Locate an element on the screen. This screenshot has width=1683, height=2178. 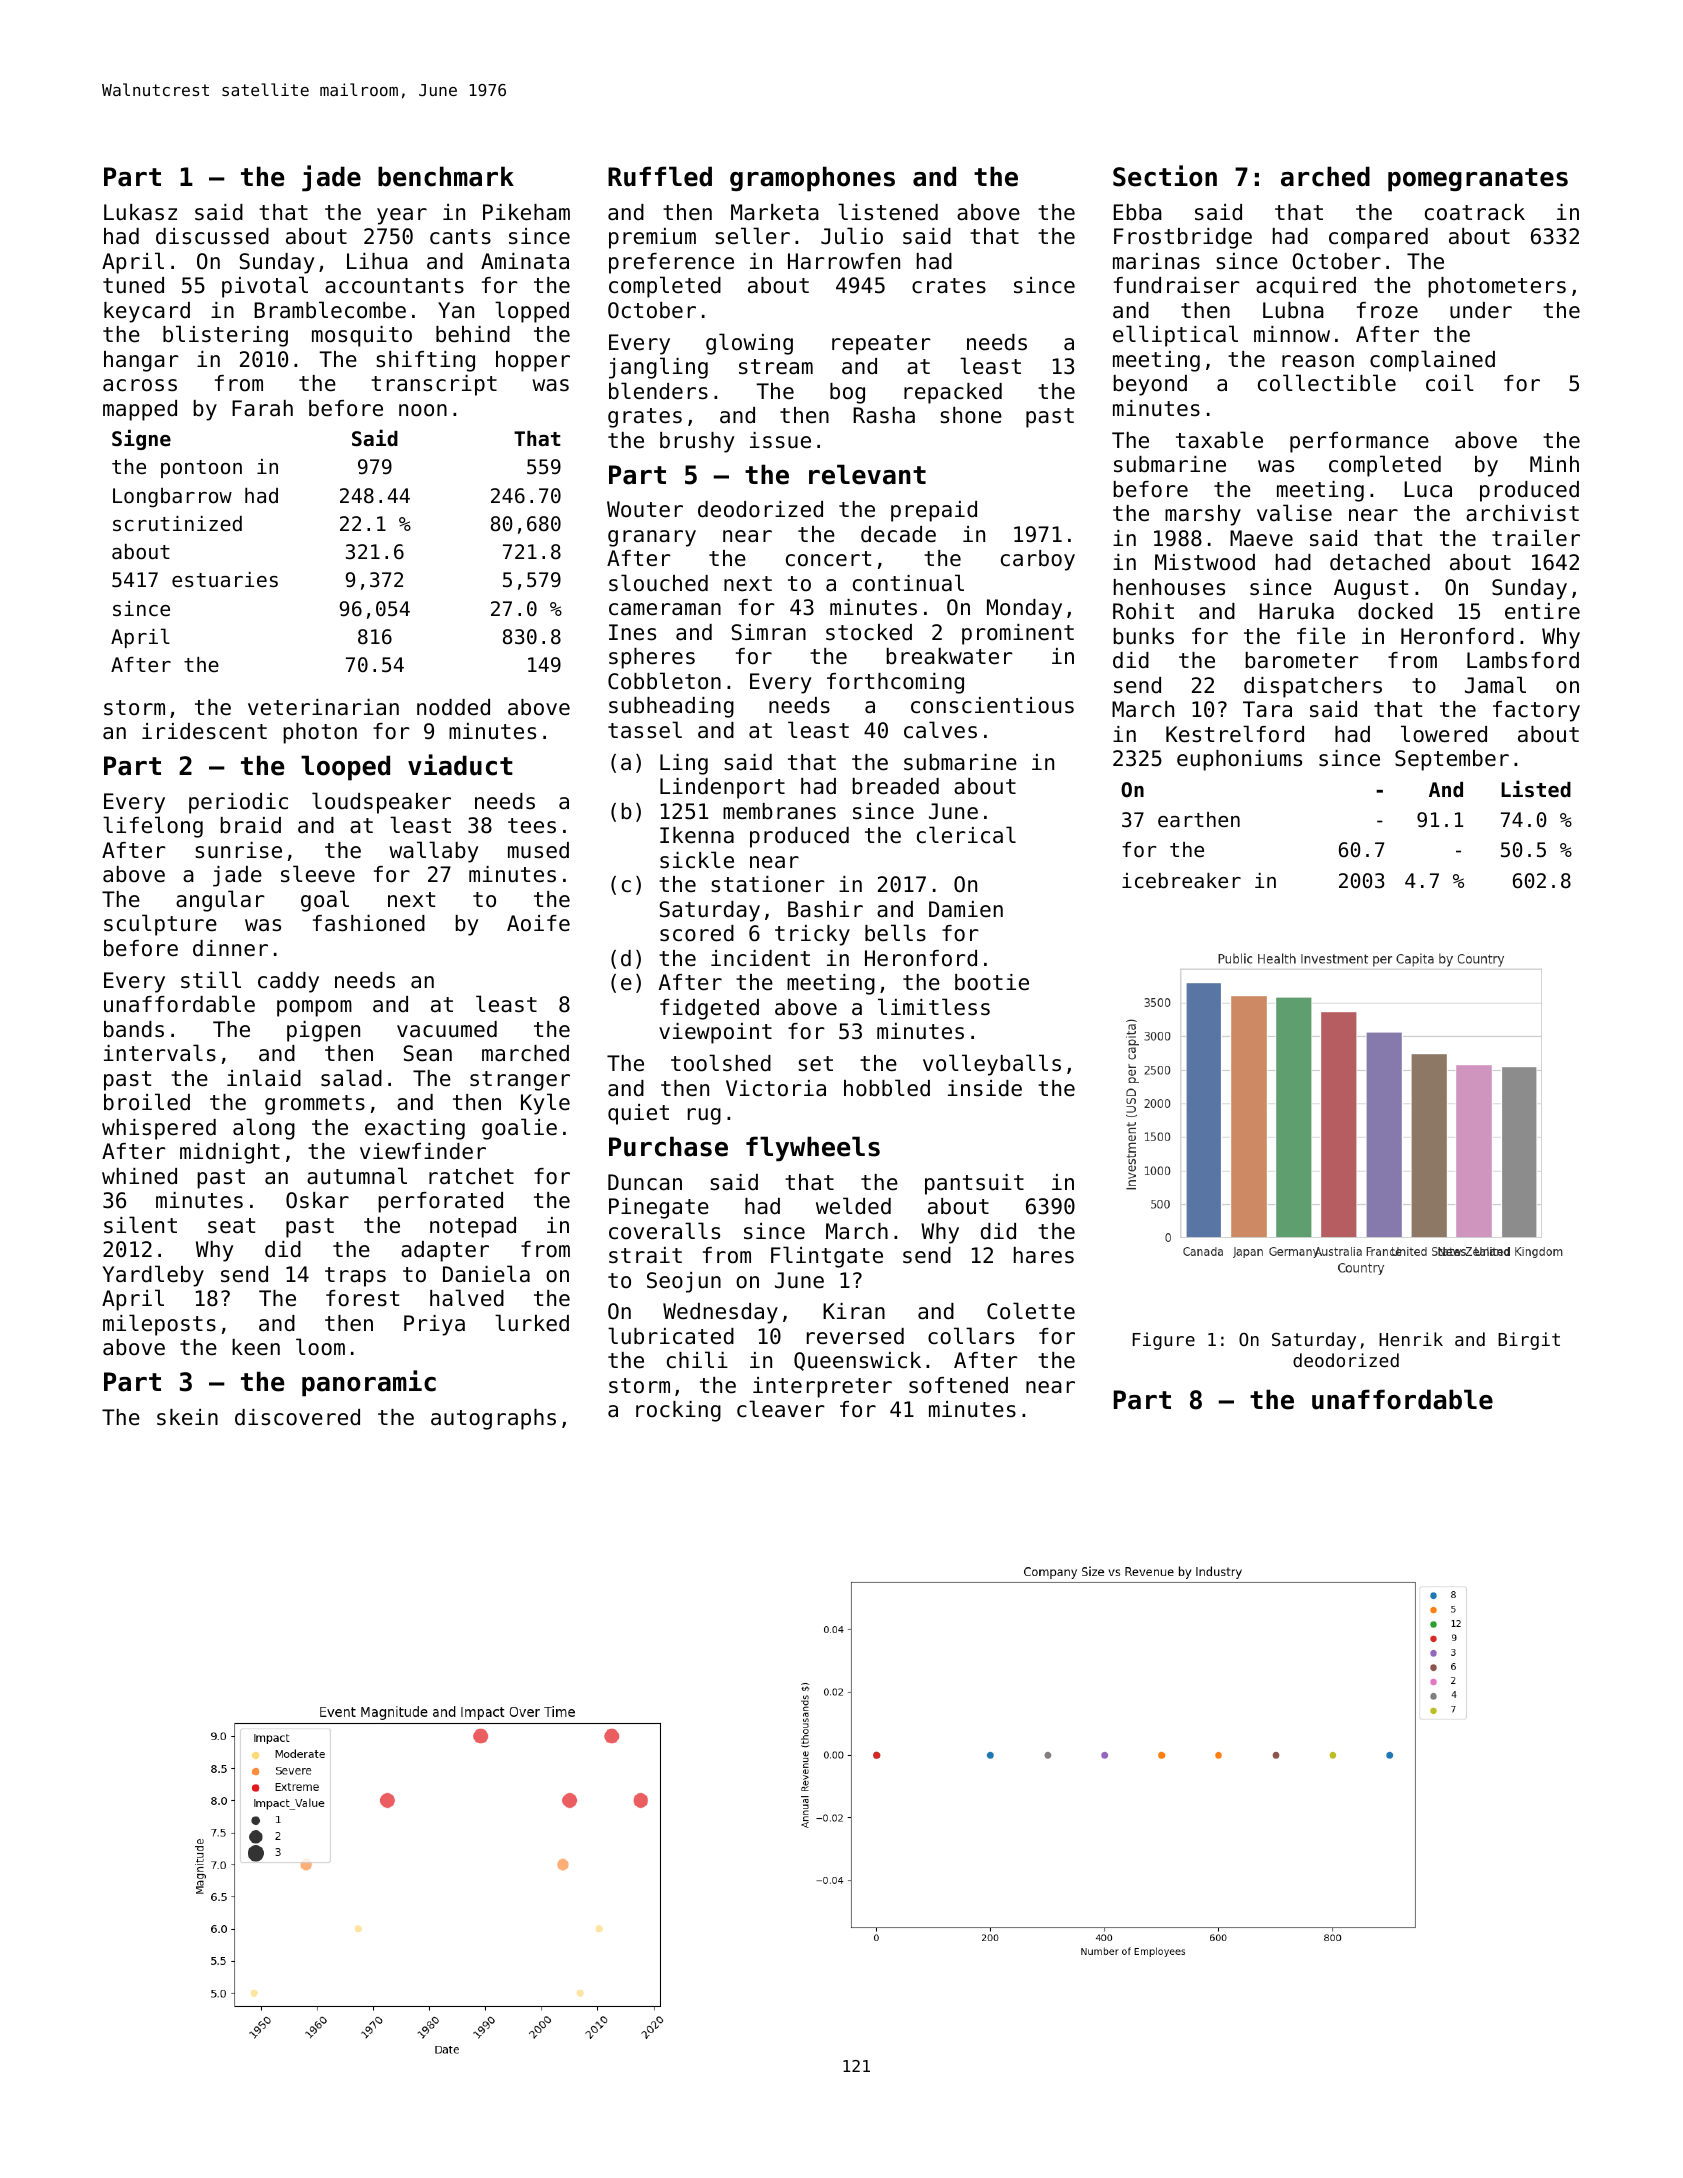
continual is located at coordinates (908, 583).
